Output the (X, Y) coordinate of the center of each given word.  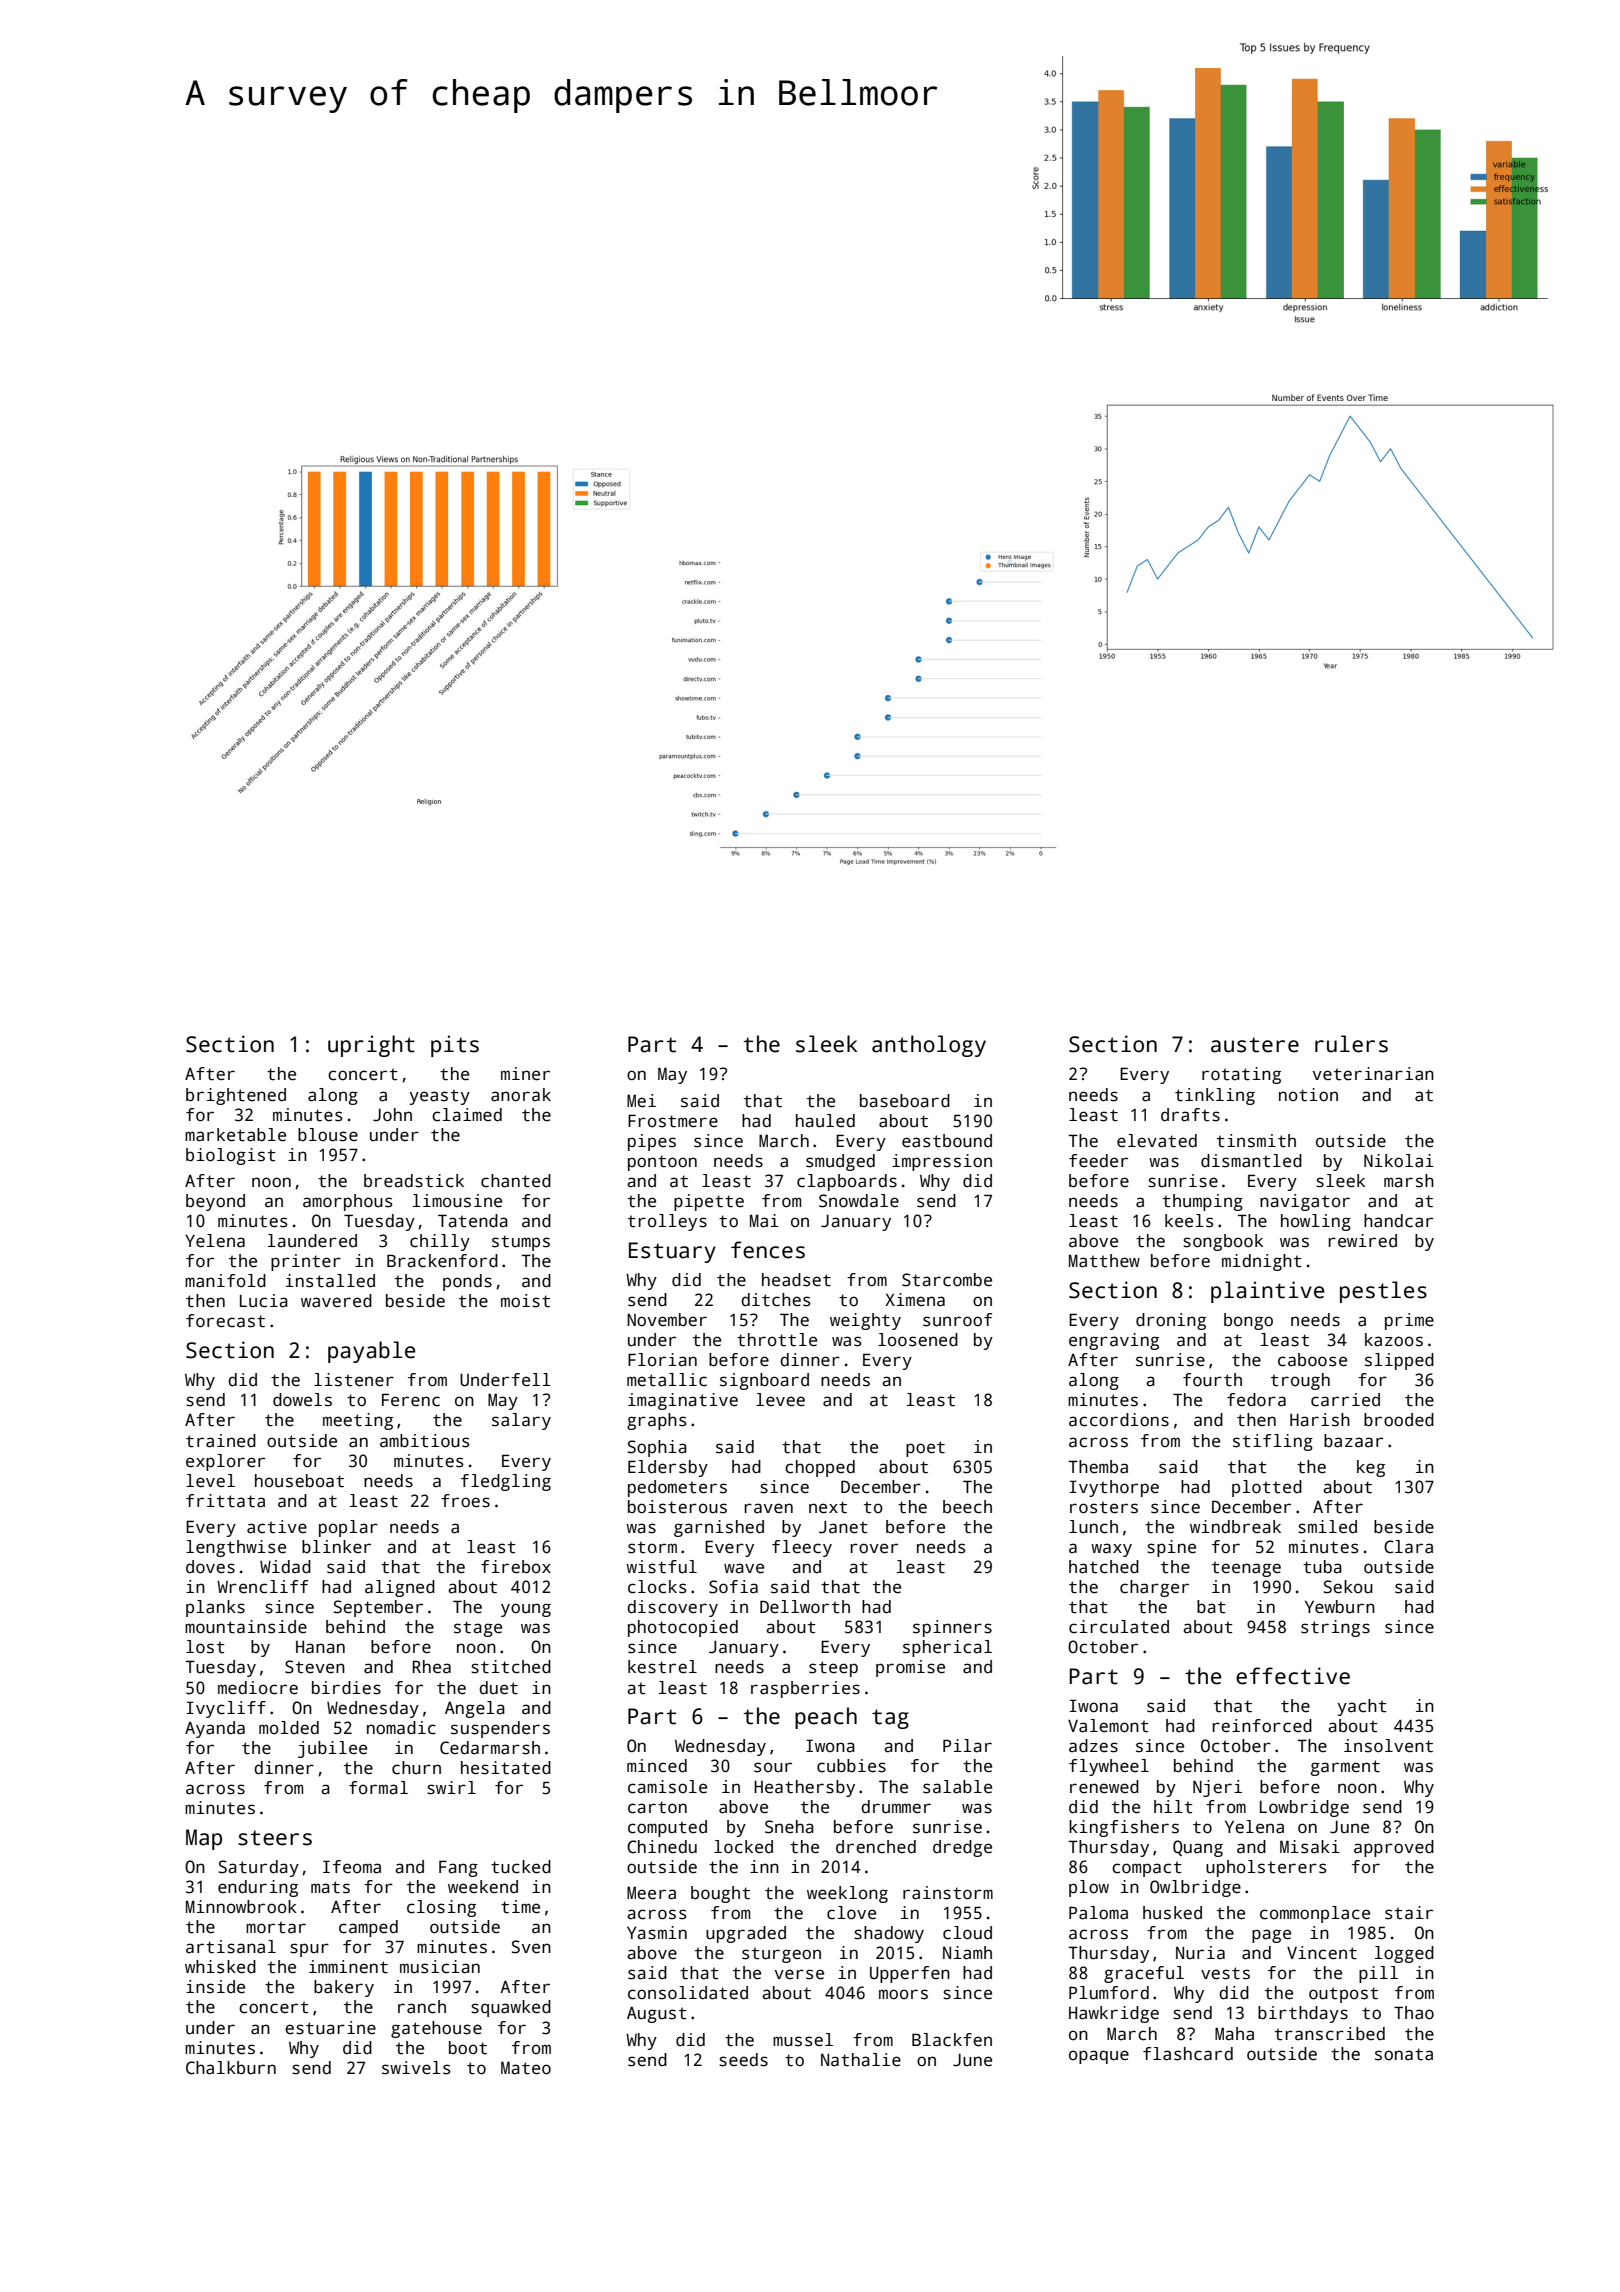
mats (330, 1887)
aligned (400, 1588)
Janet (843, 1527)
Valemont (1108, 1726)
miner (525, 1074)
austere (1255, 1045)
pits (455, 1046)
